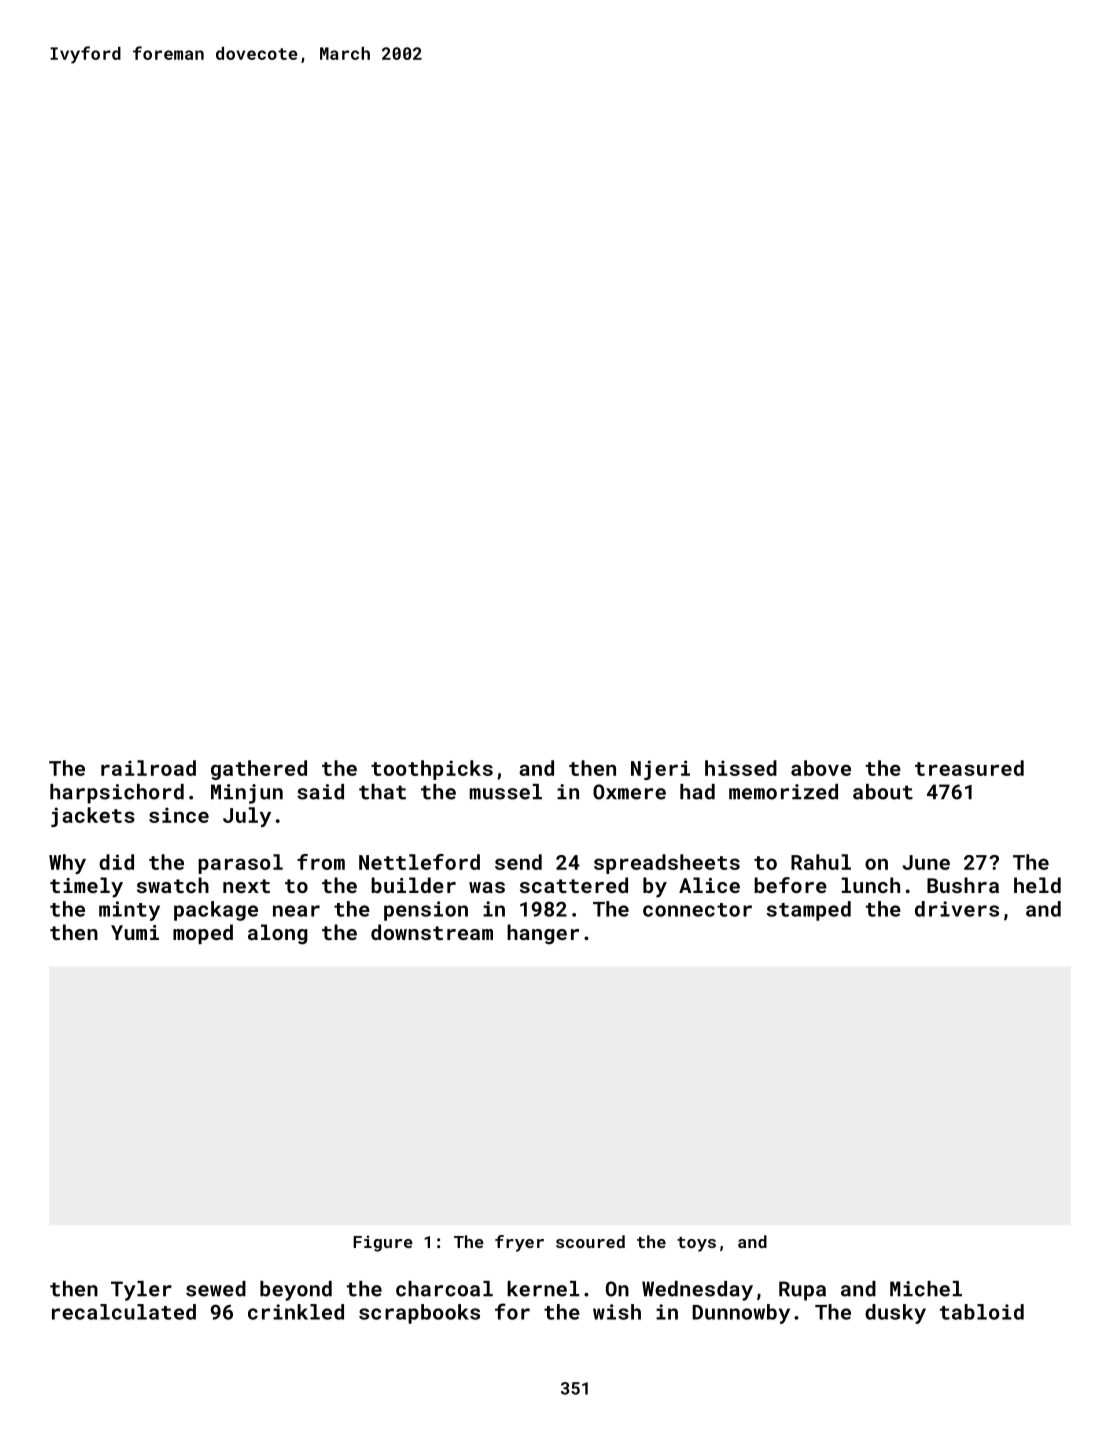  I want to click on sewed, so click(216, 1289).
